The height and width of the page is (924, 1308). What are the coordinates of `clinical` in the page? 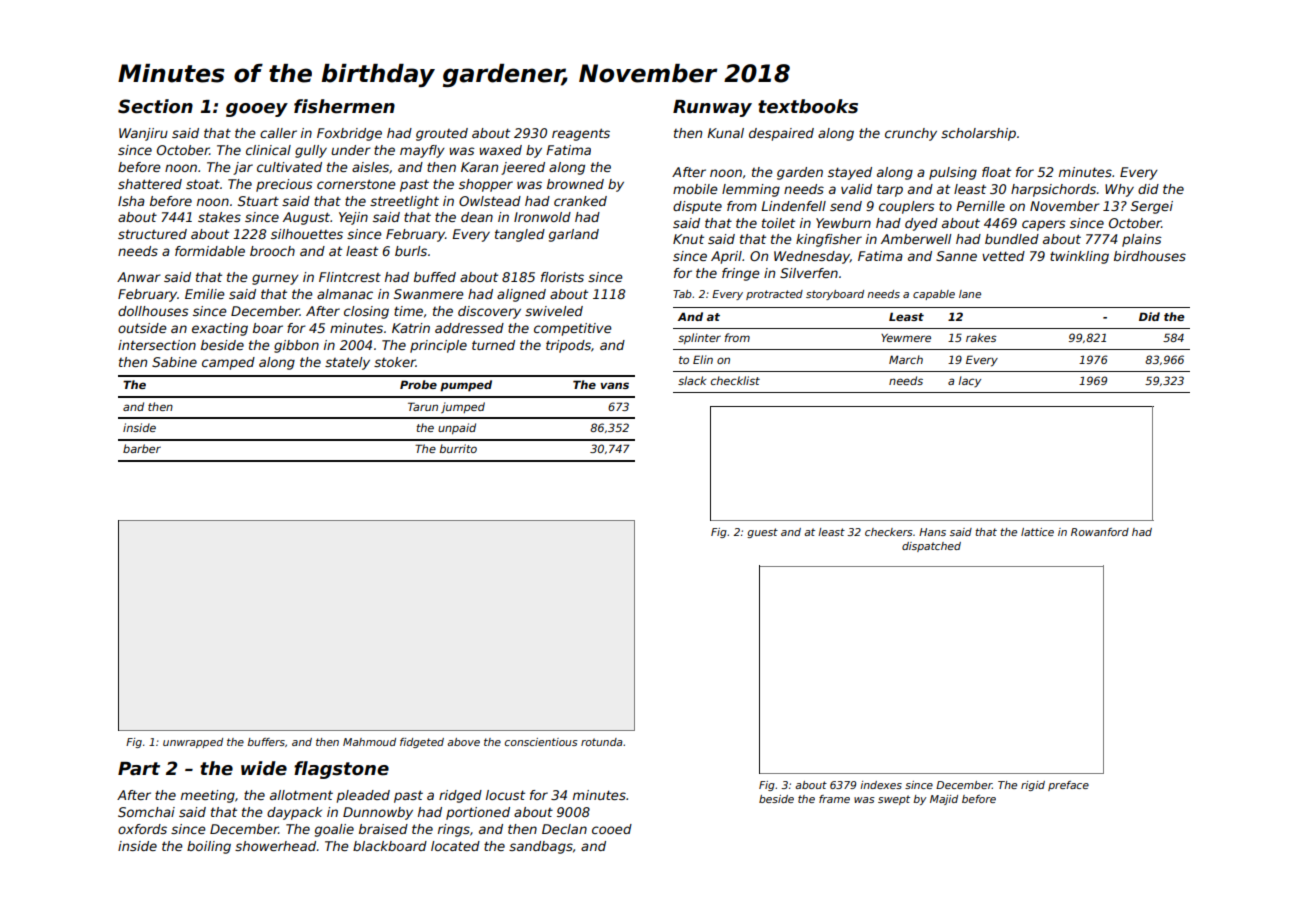 It's located at (268, 150).
